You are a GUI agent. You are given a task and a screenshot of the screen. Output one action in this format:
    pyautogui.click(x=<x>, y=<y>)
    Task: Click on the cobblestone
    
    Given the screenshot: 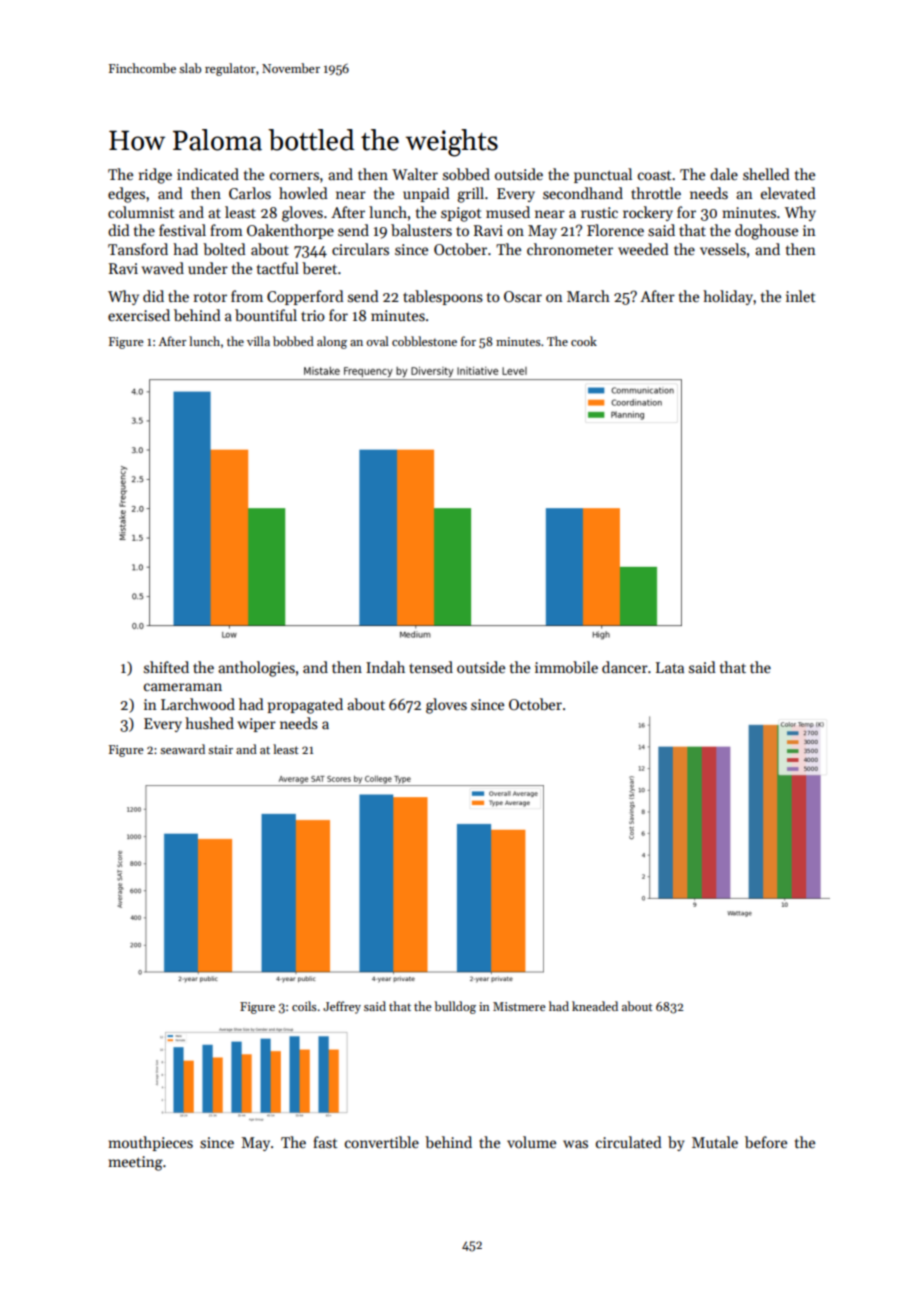 What is the action you would take?
    pyautogui.click(x=424, y=341)
